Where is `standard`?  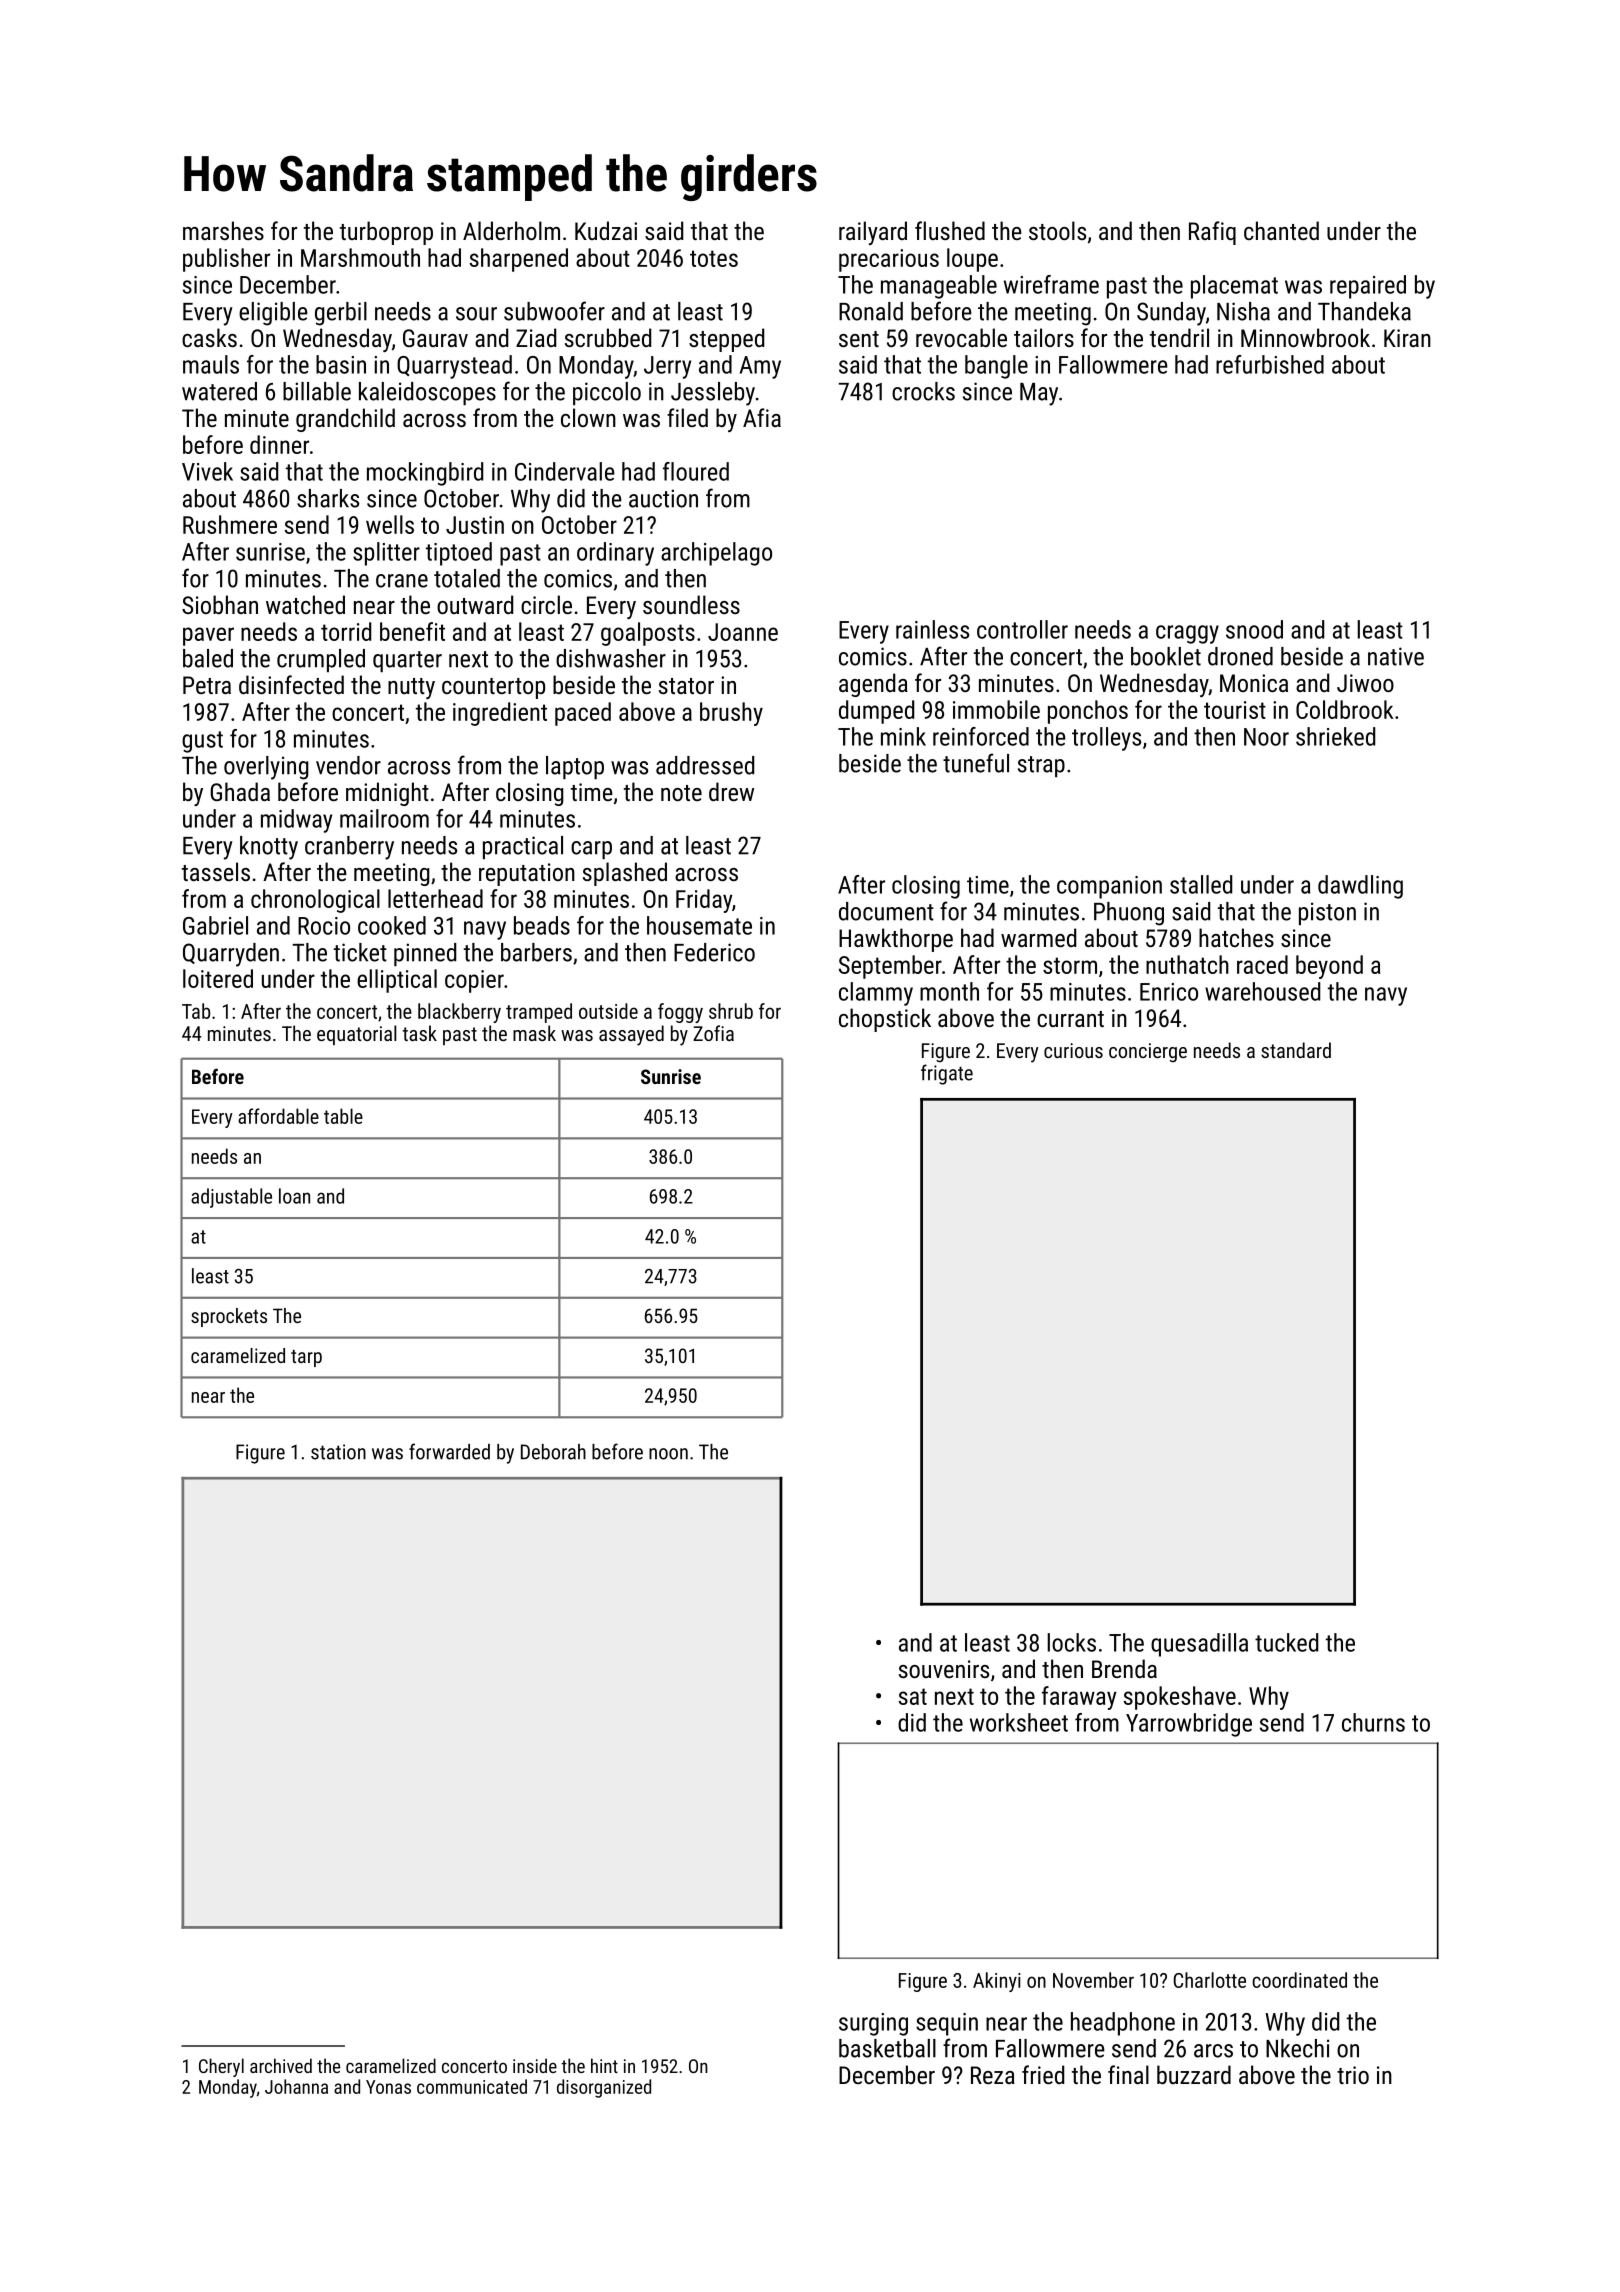
standard is located at coordinates (1296, 1050).
